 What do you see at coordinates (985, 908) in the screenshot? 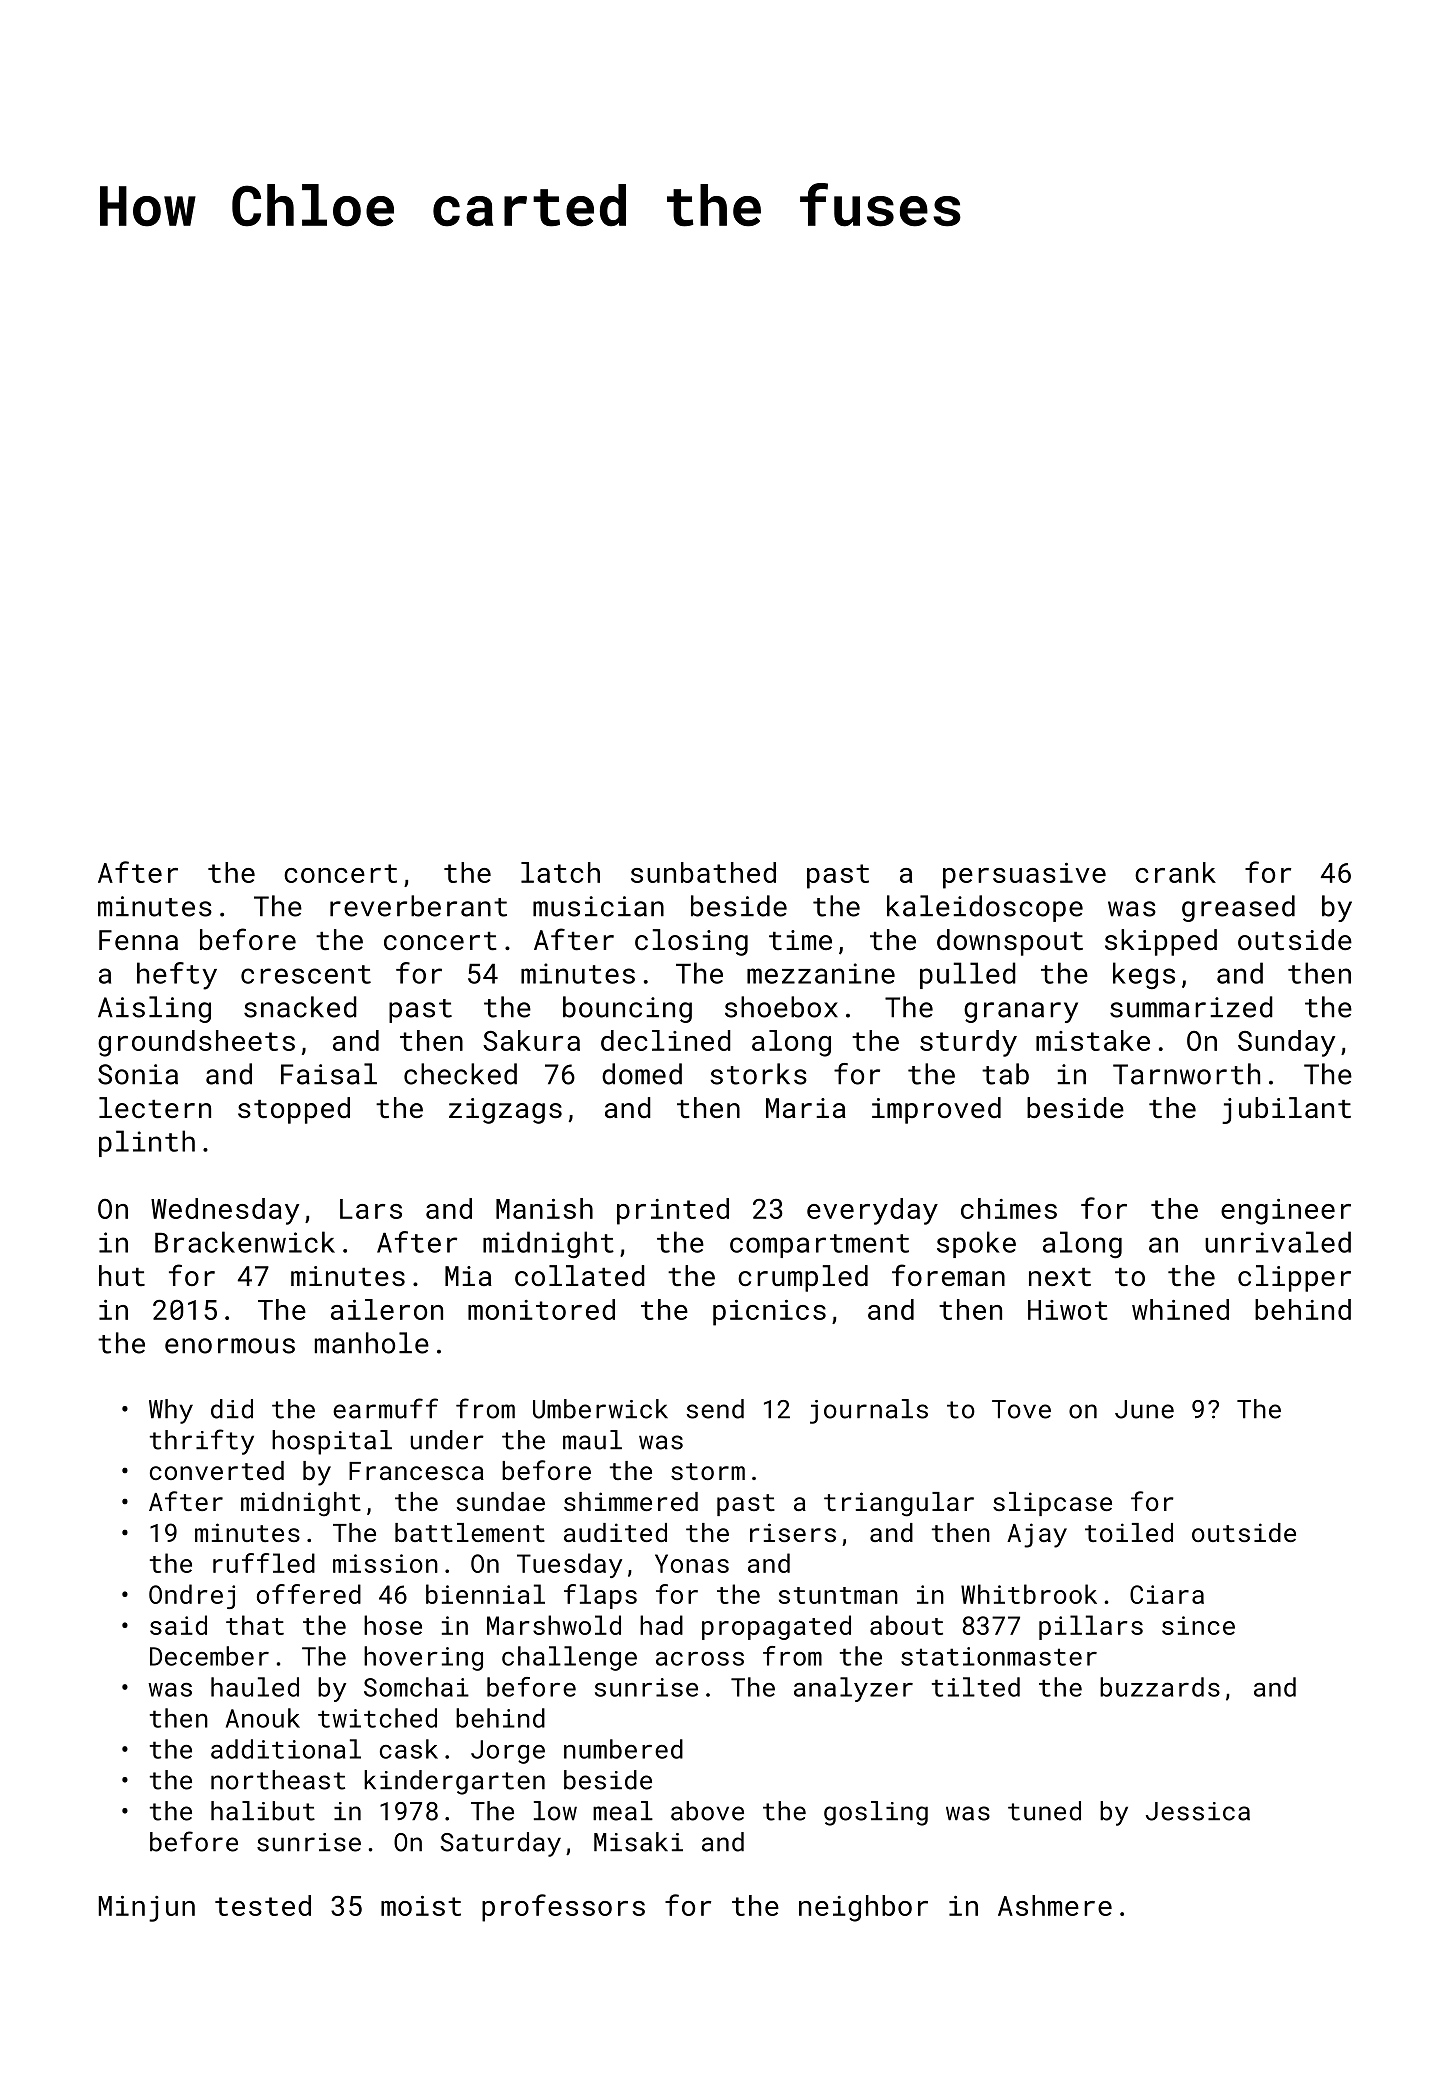
I see `kaleidoscope` at bounding box center [985, 908].
